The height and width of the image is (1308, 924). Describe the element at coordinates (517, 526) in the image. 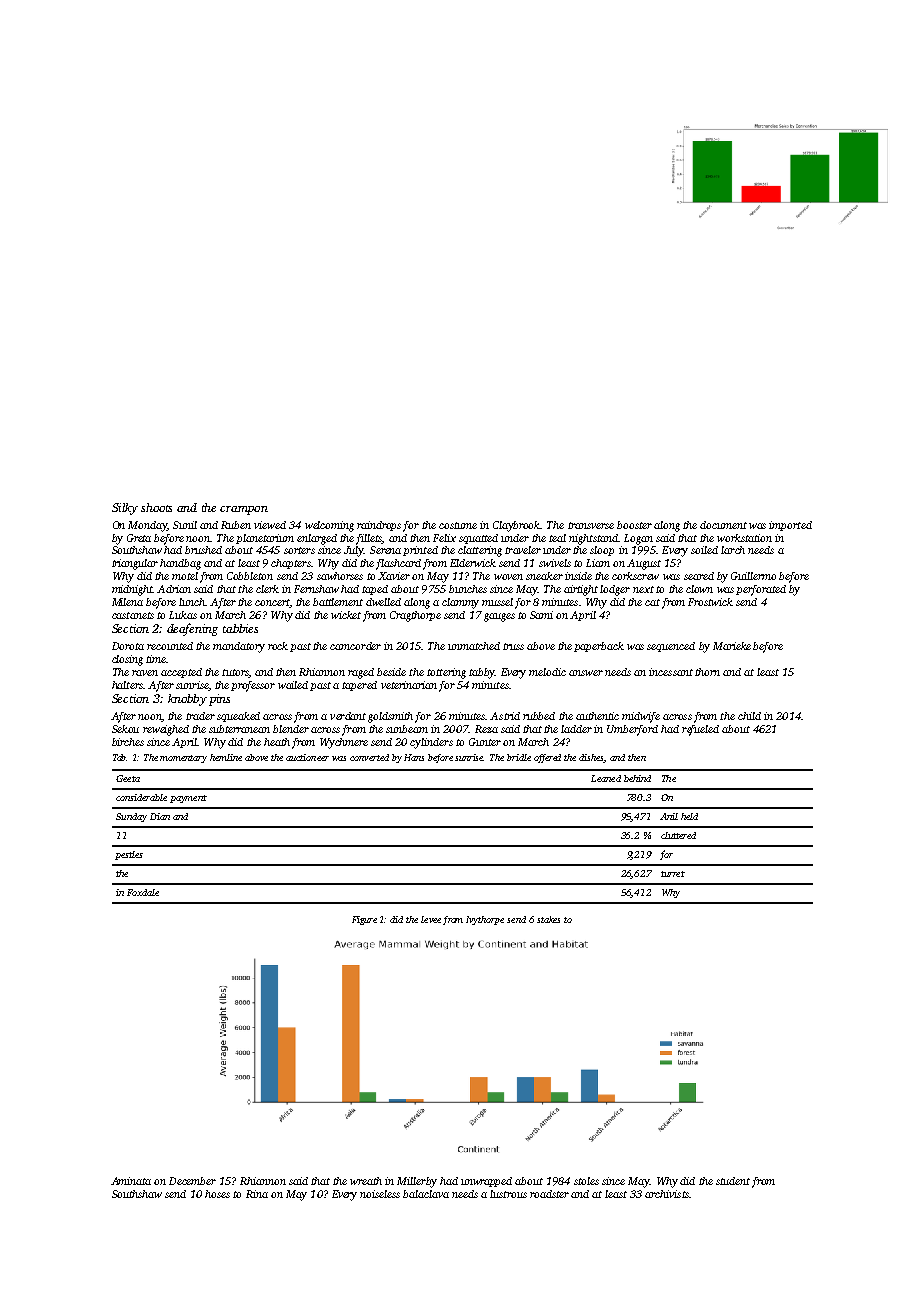

I see `Claybrook` at that location.
